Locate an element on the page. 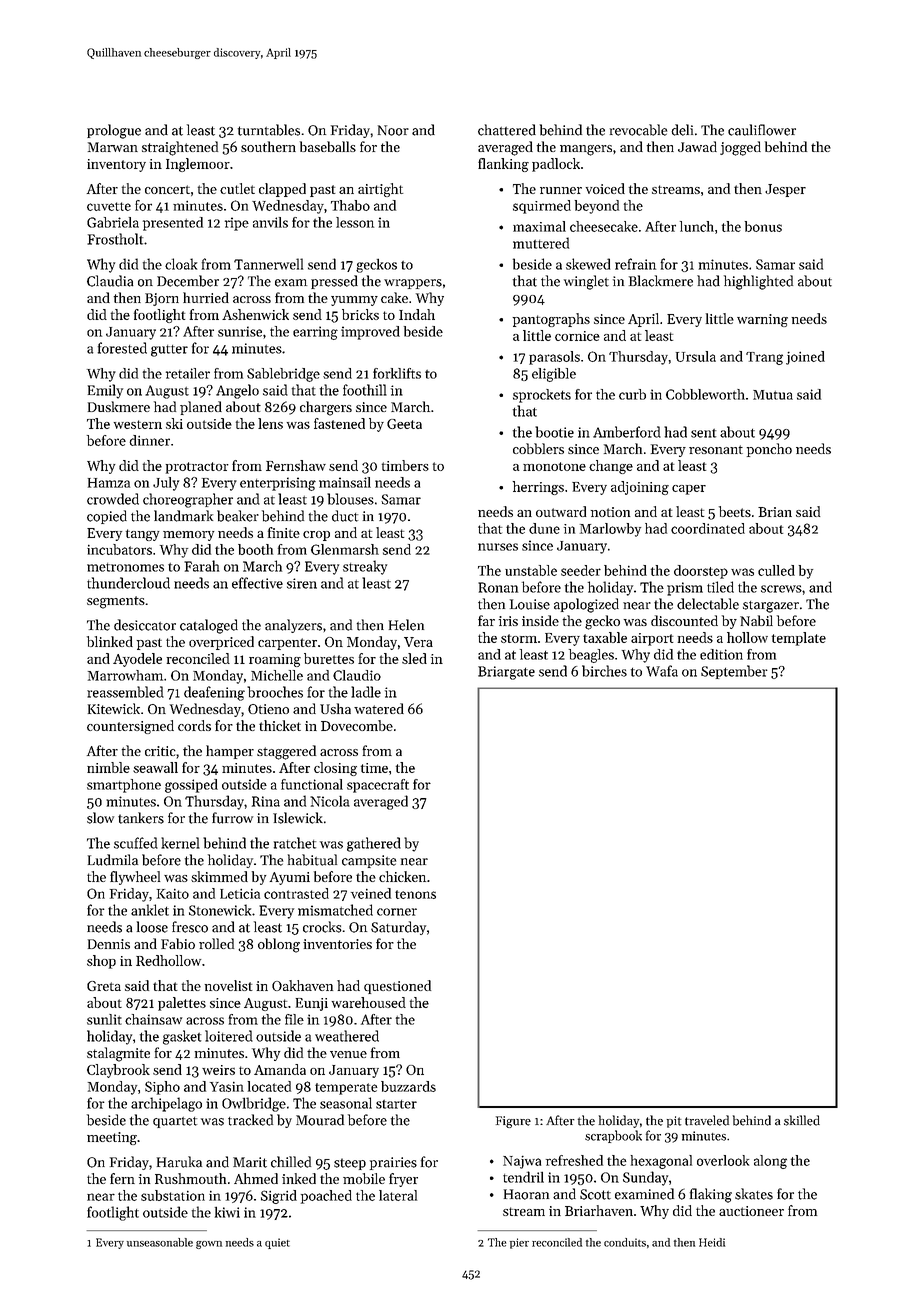 Image resolution: width=924 pixels, height=1308 pixels. pier is located at coordinates (519, 1243).
